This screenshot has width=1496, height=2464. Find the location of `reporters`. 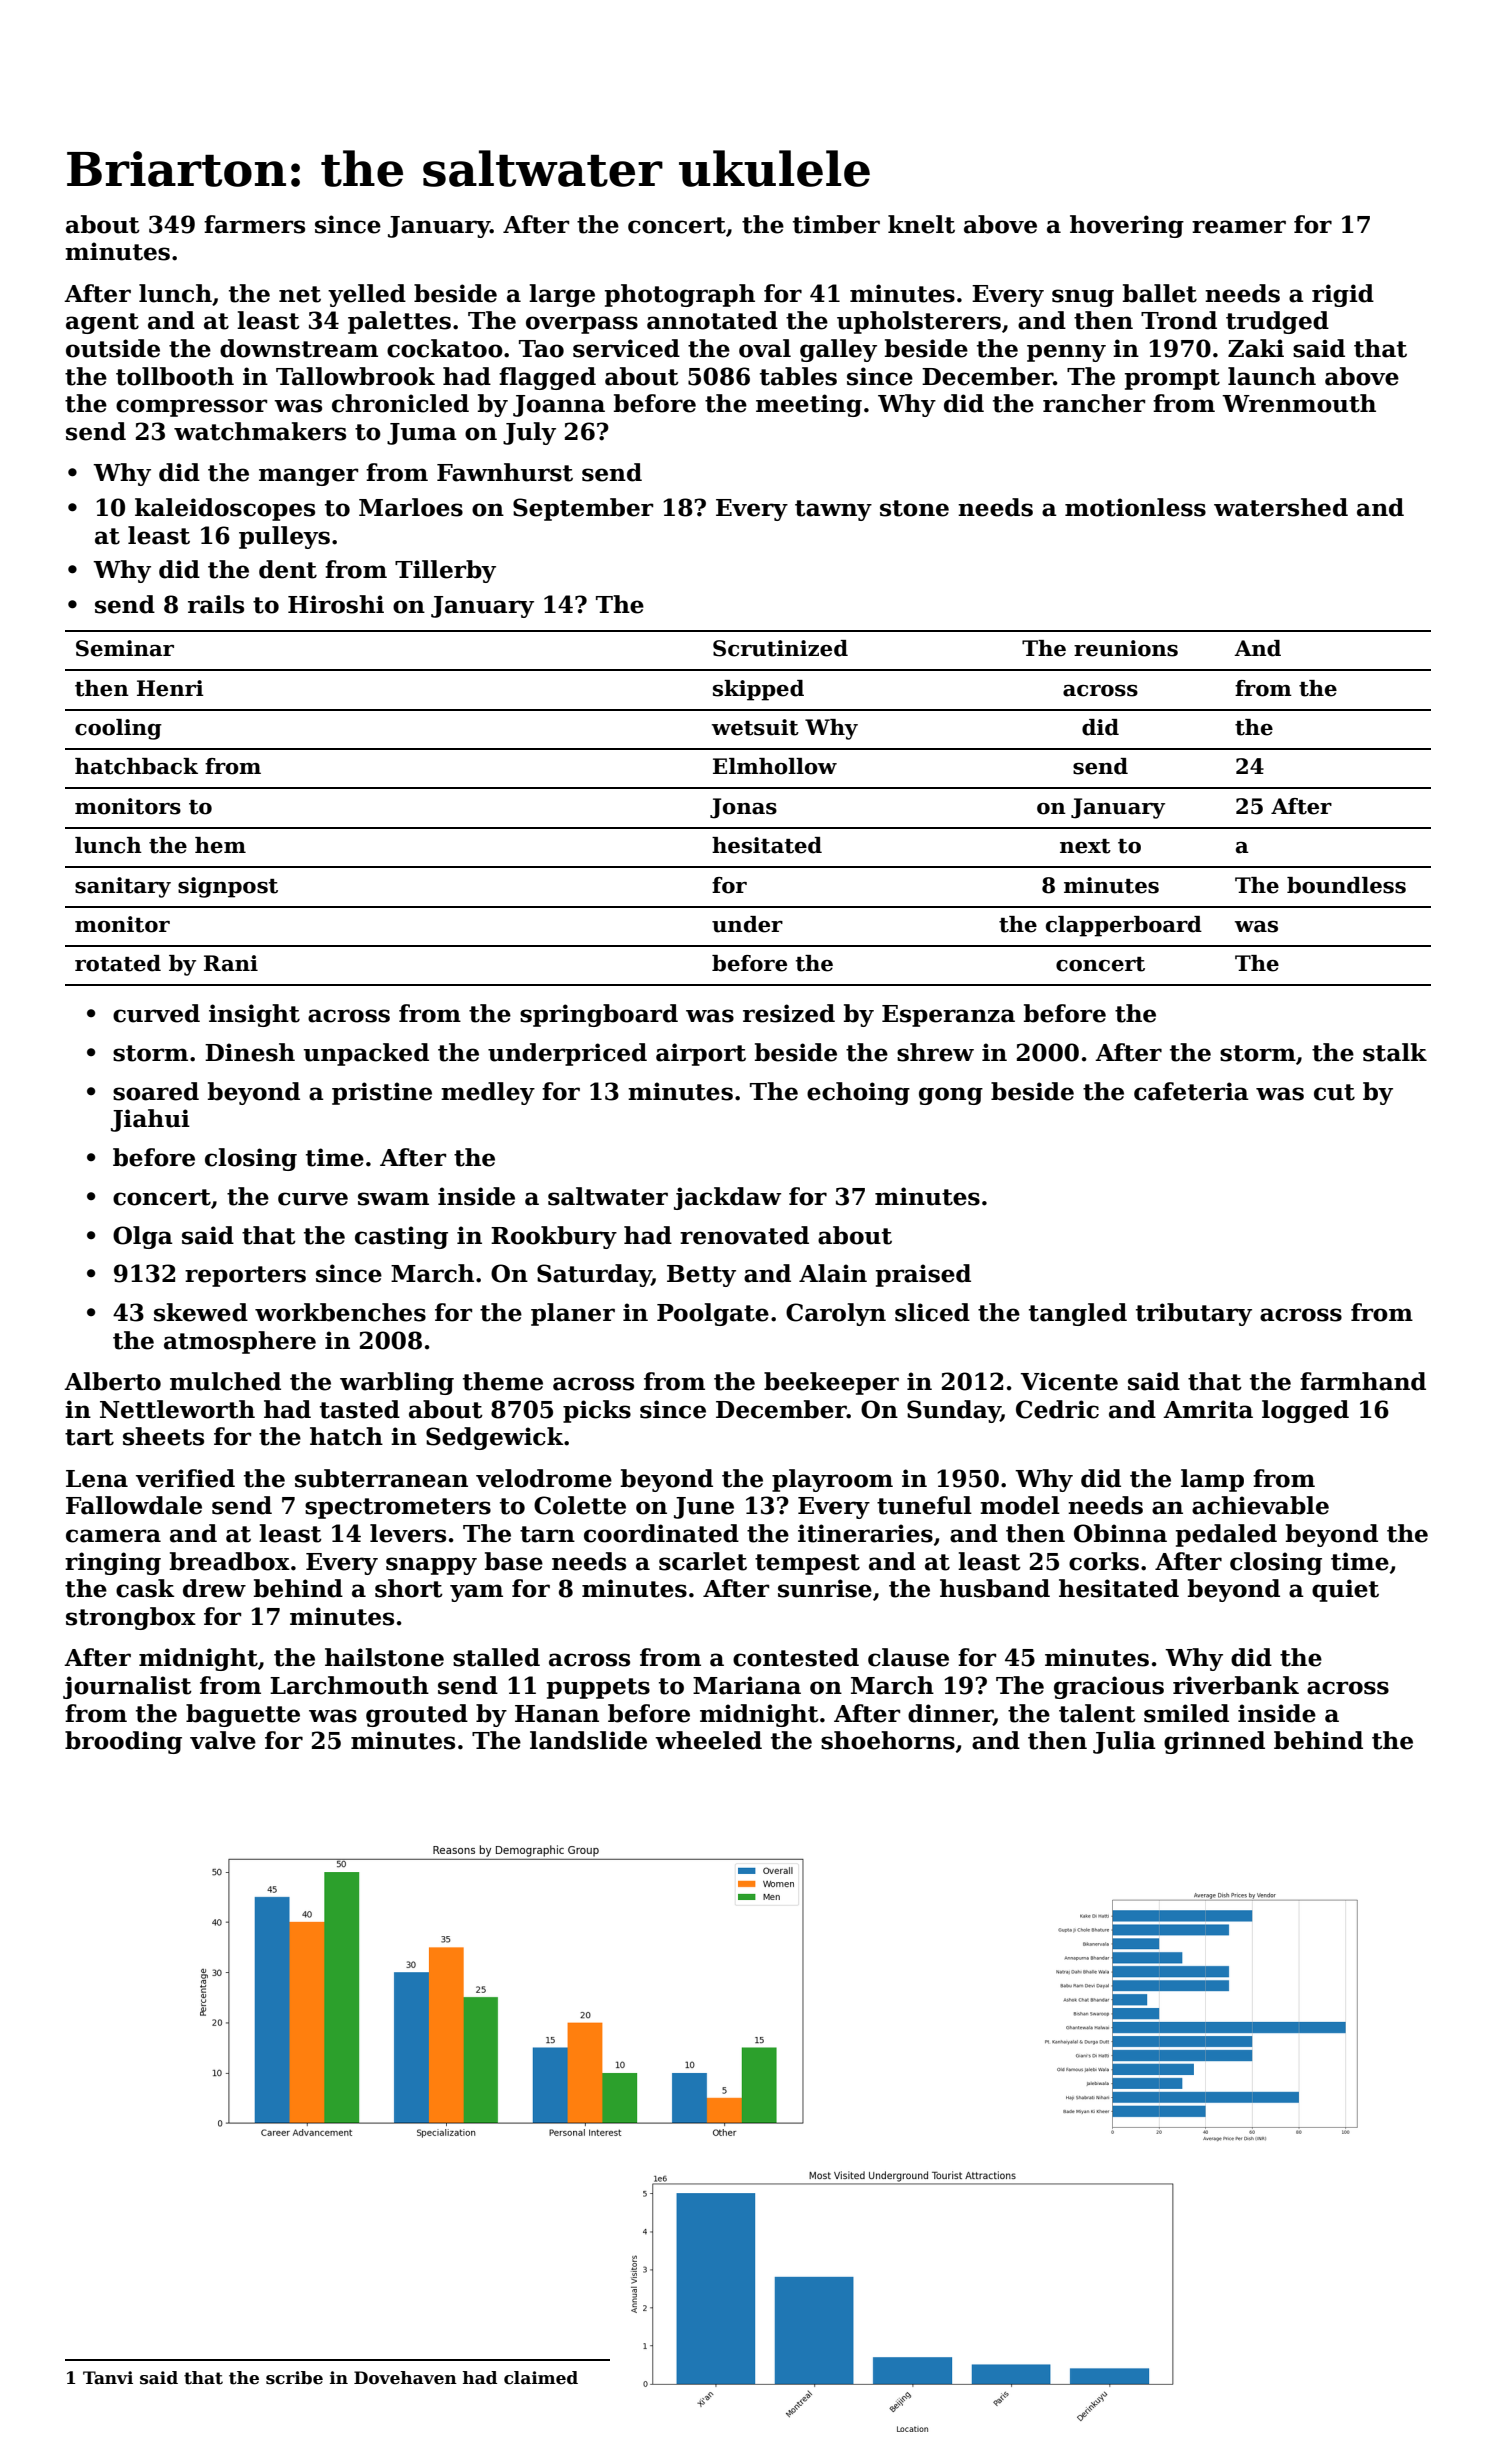

reporters is located at coordinates (245, 1276).
